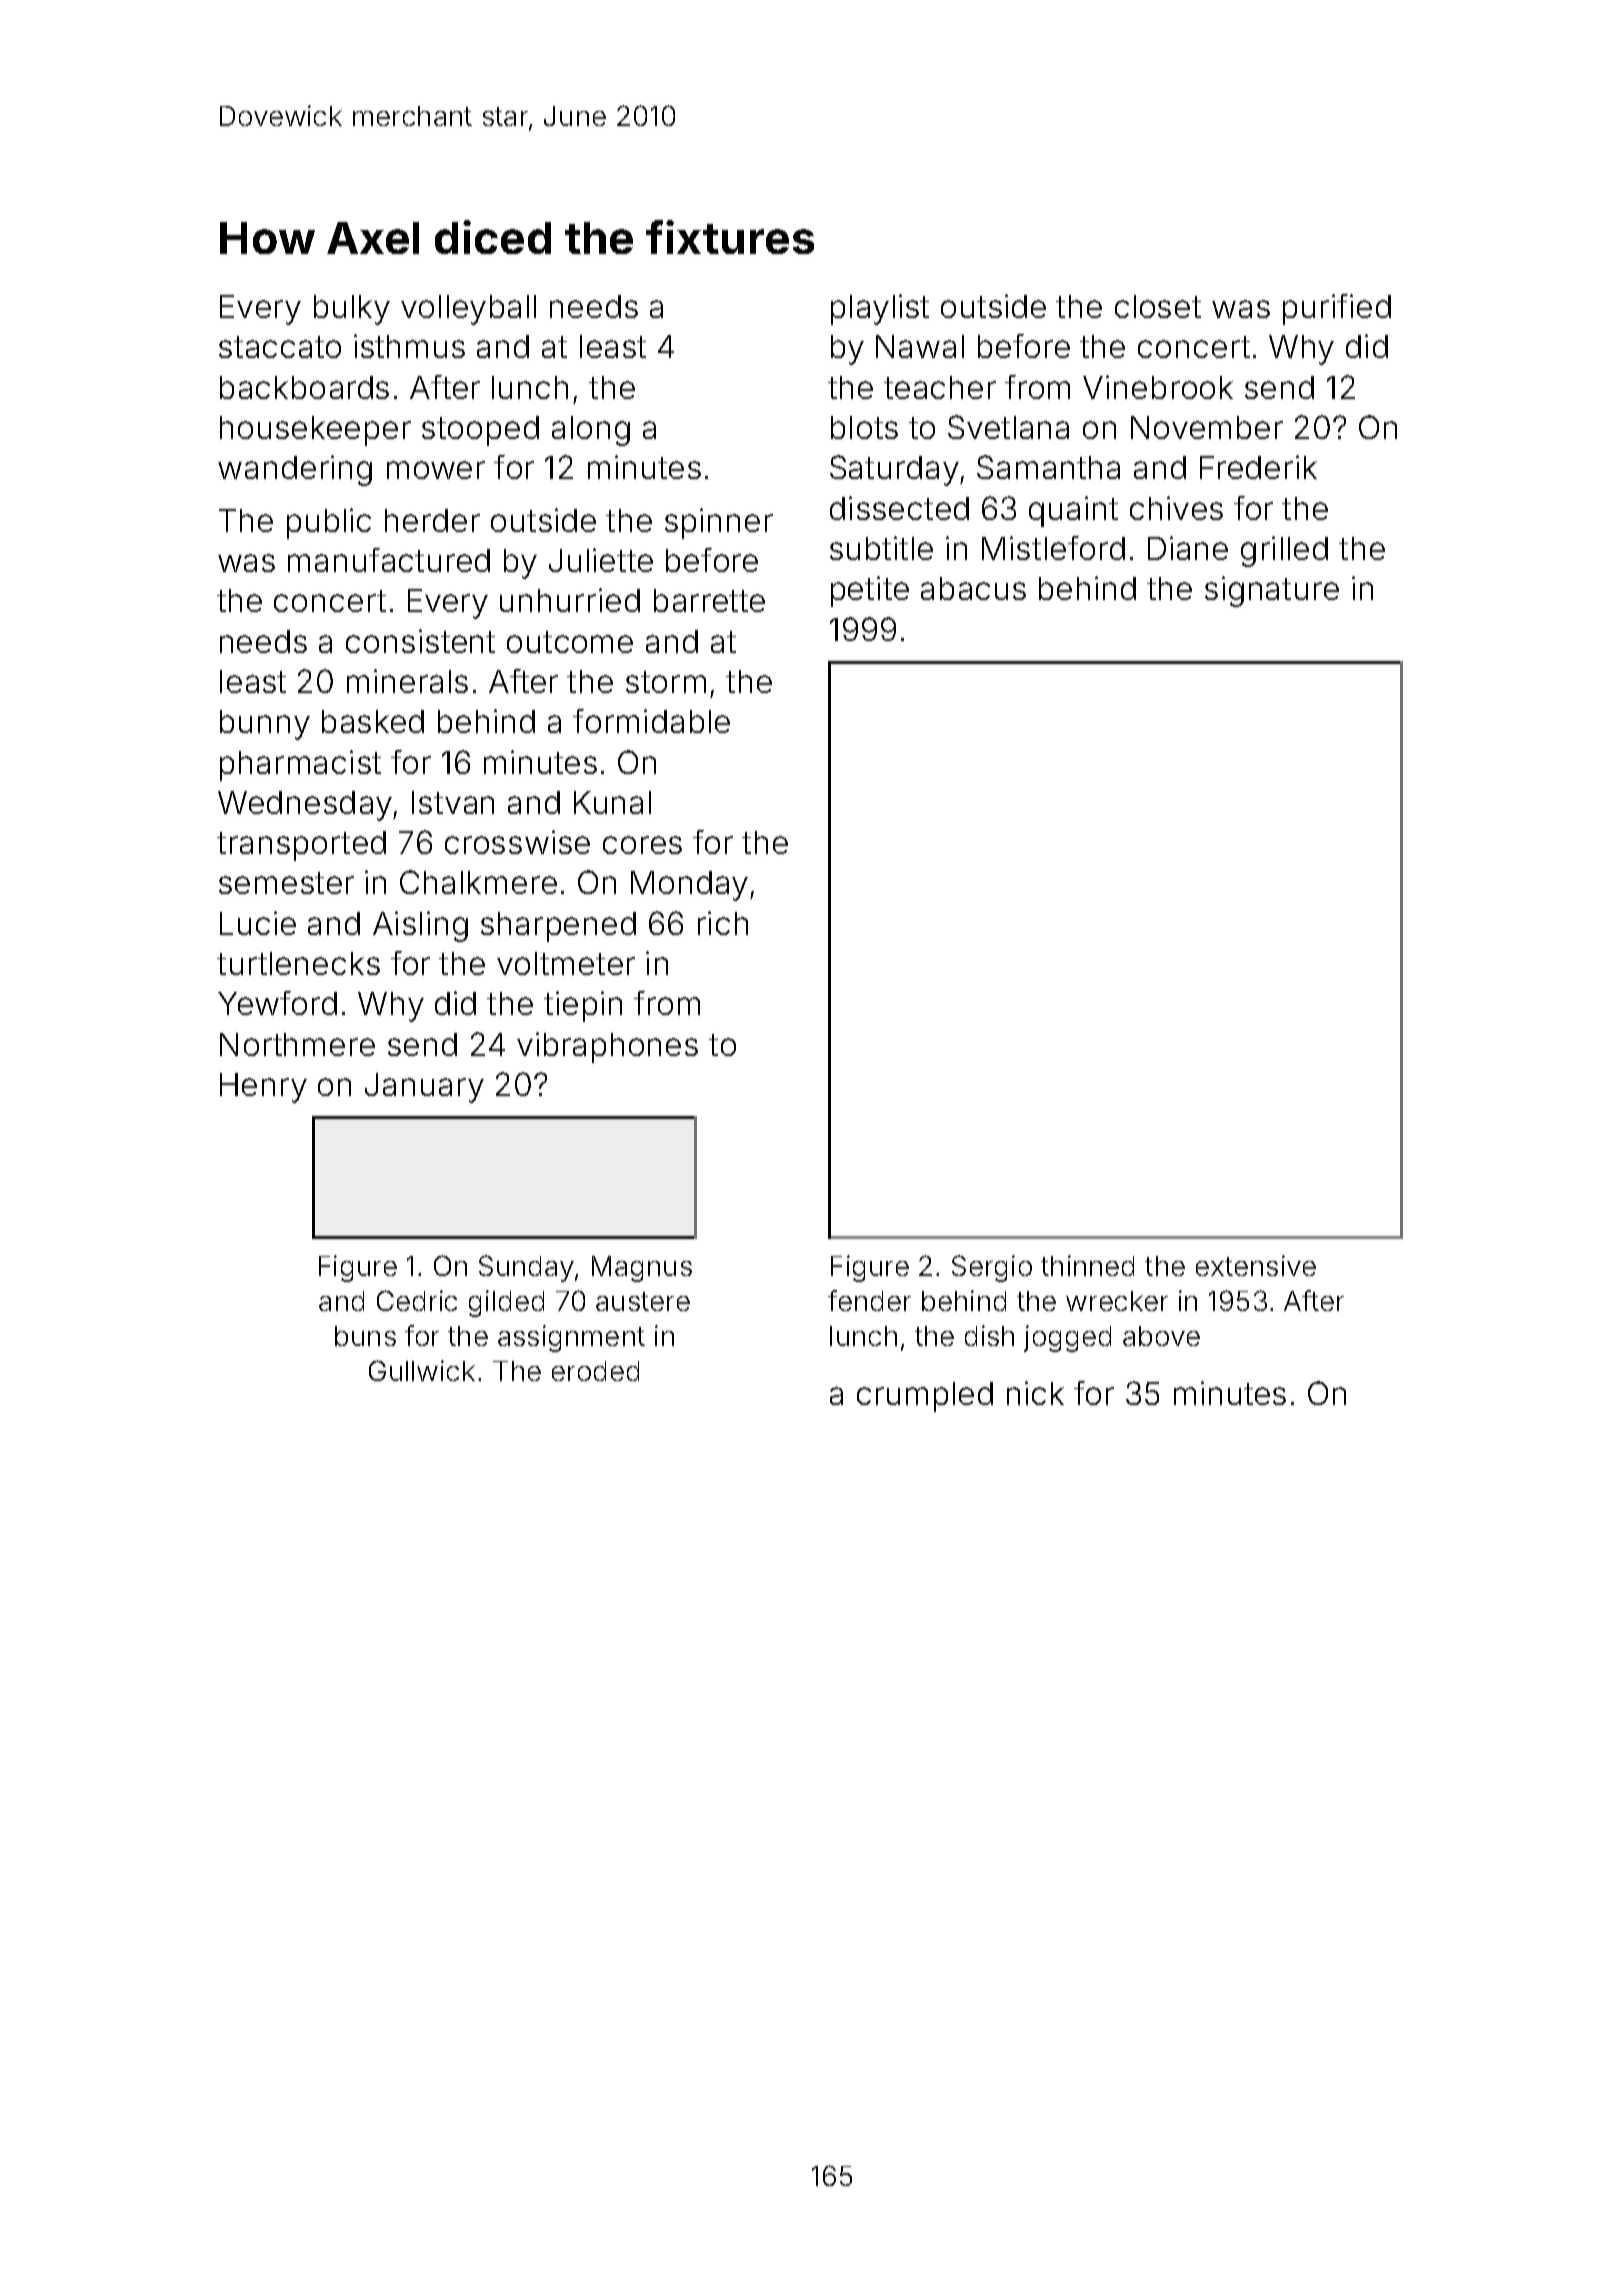  What do you see at coordinates (1272, 591) in the screenshot?
I see `signature` at bounding box center [1272, 591].
